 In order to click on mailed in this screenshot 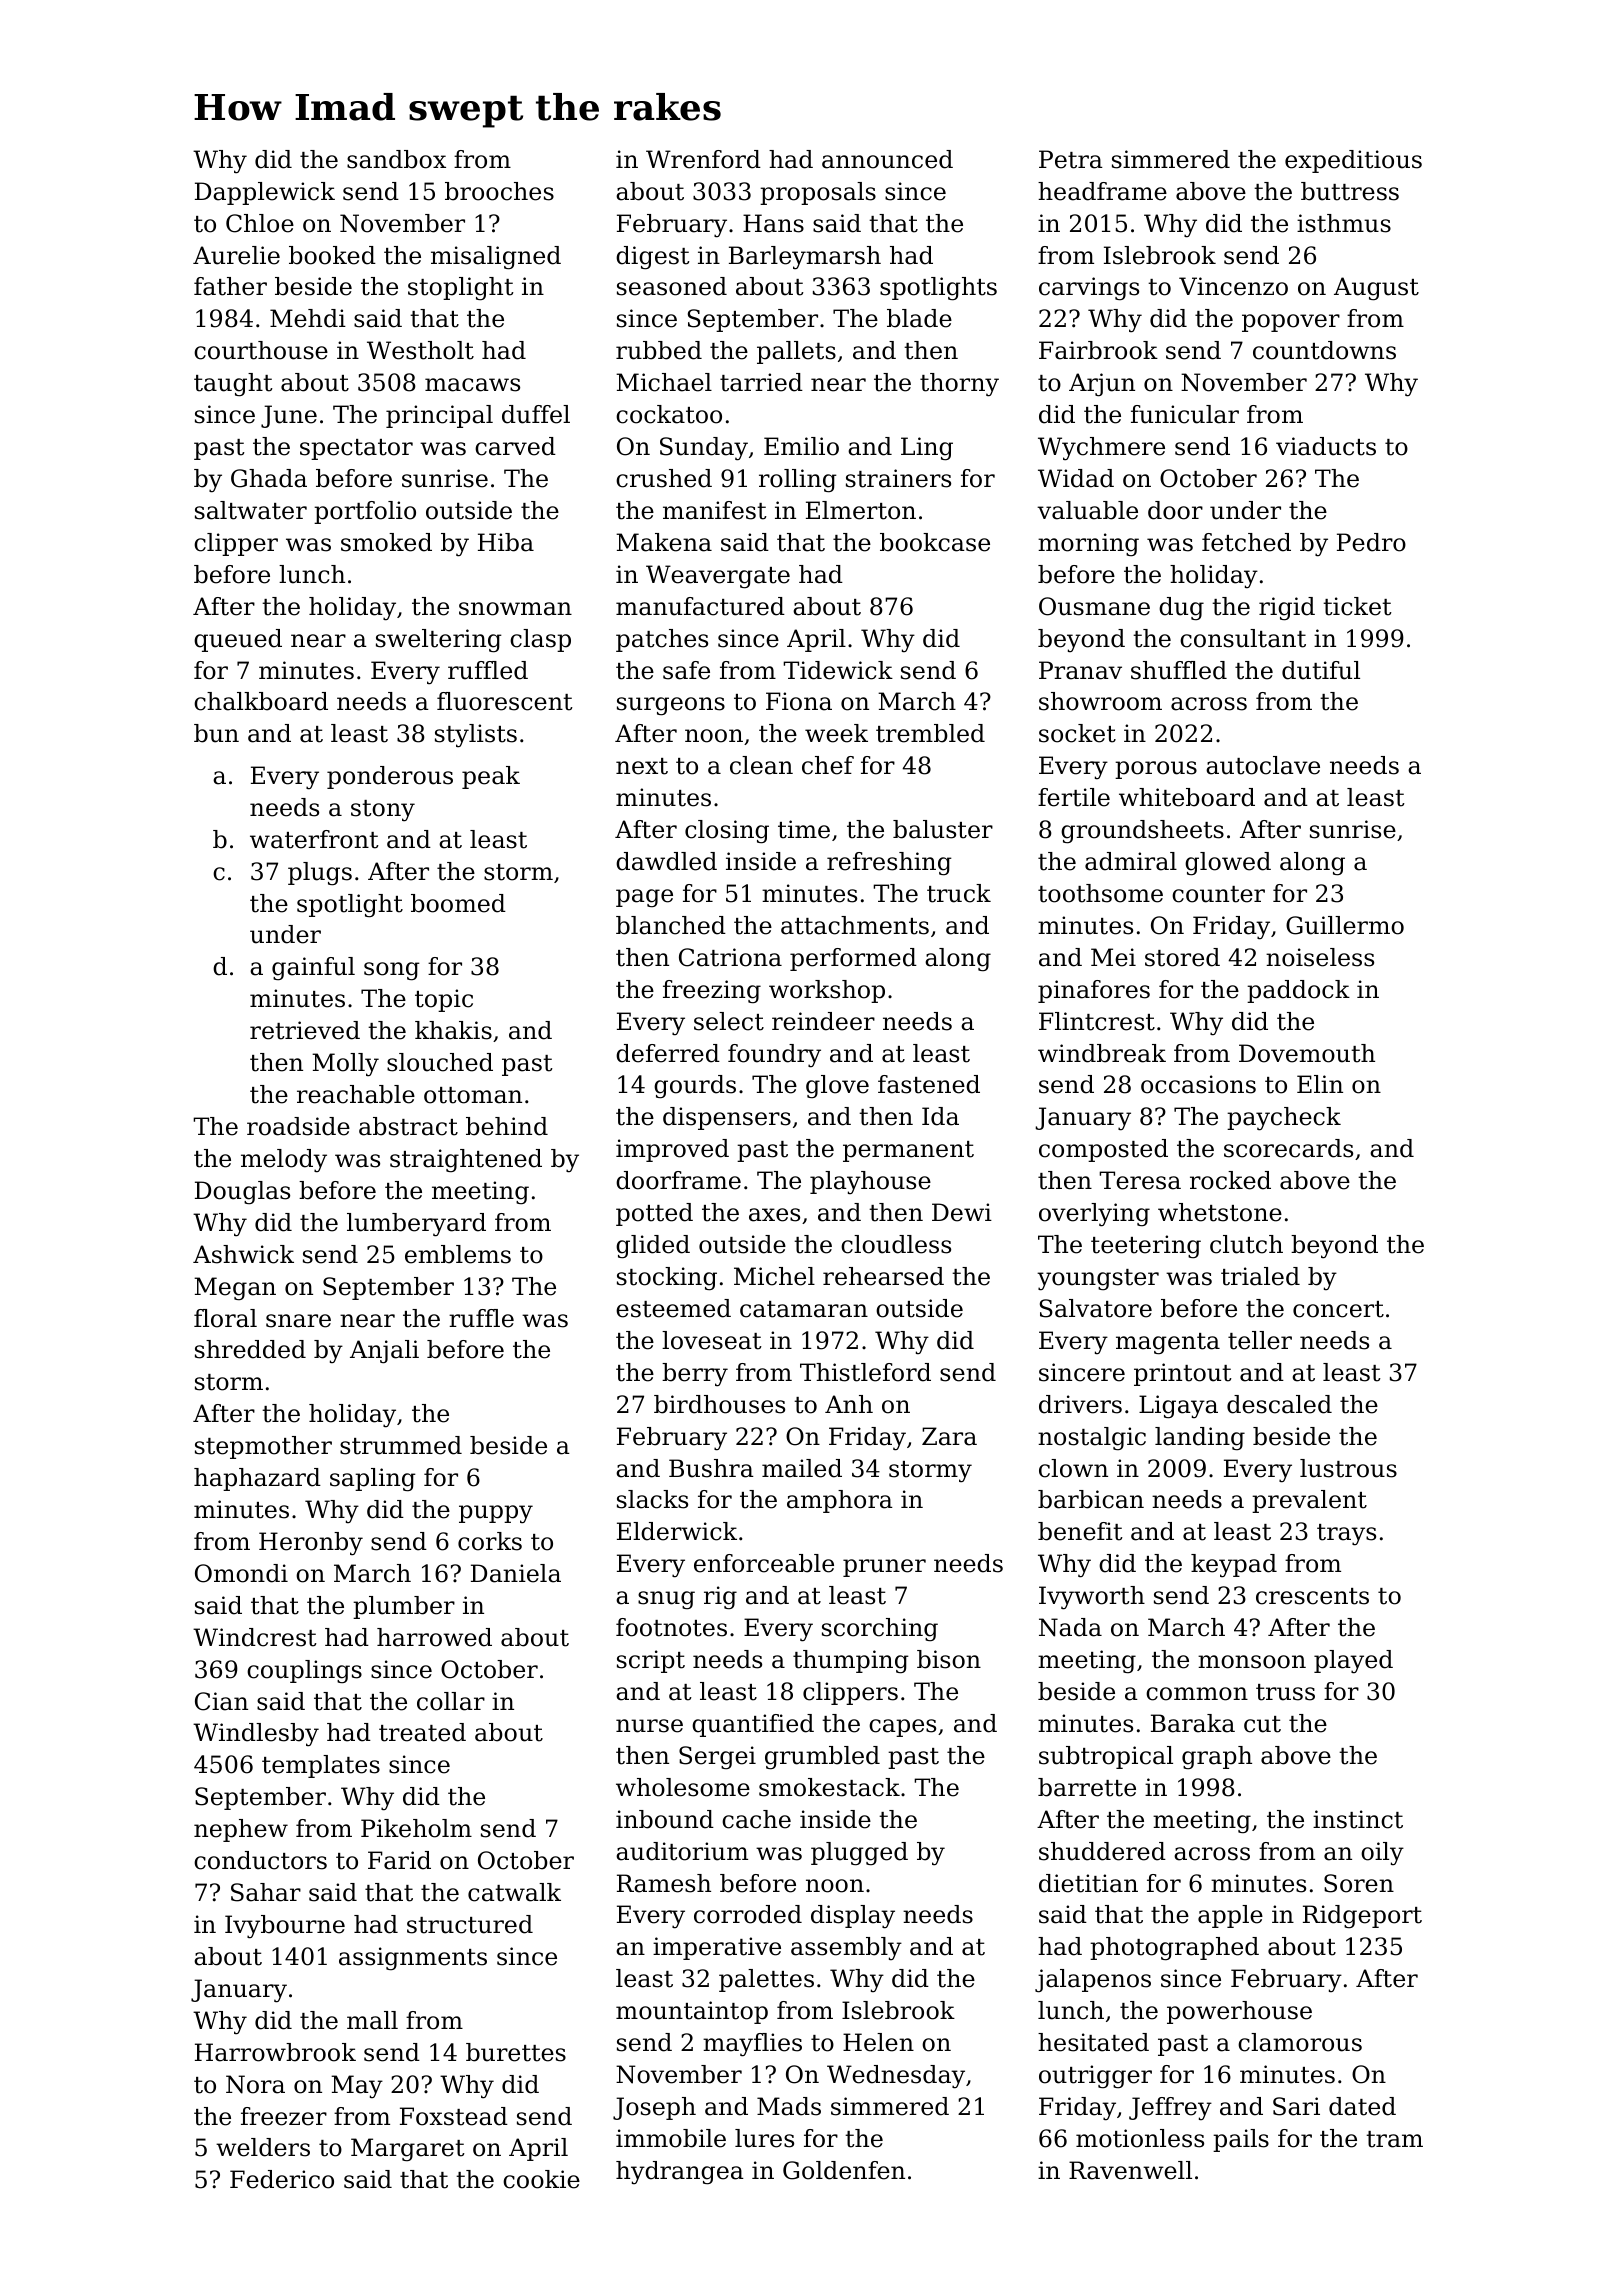, I will do `click(802, 1468)`.
